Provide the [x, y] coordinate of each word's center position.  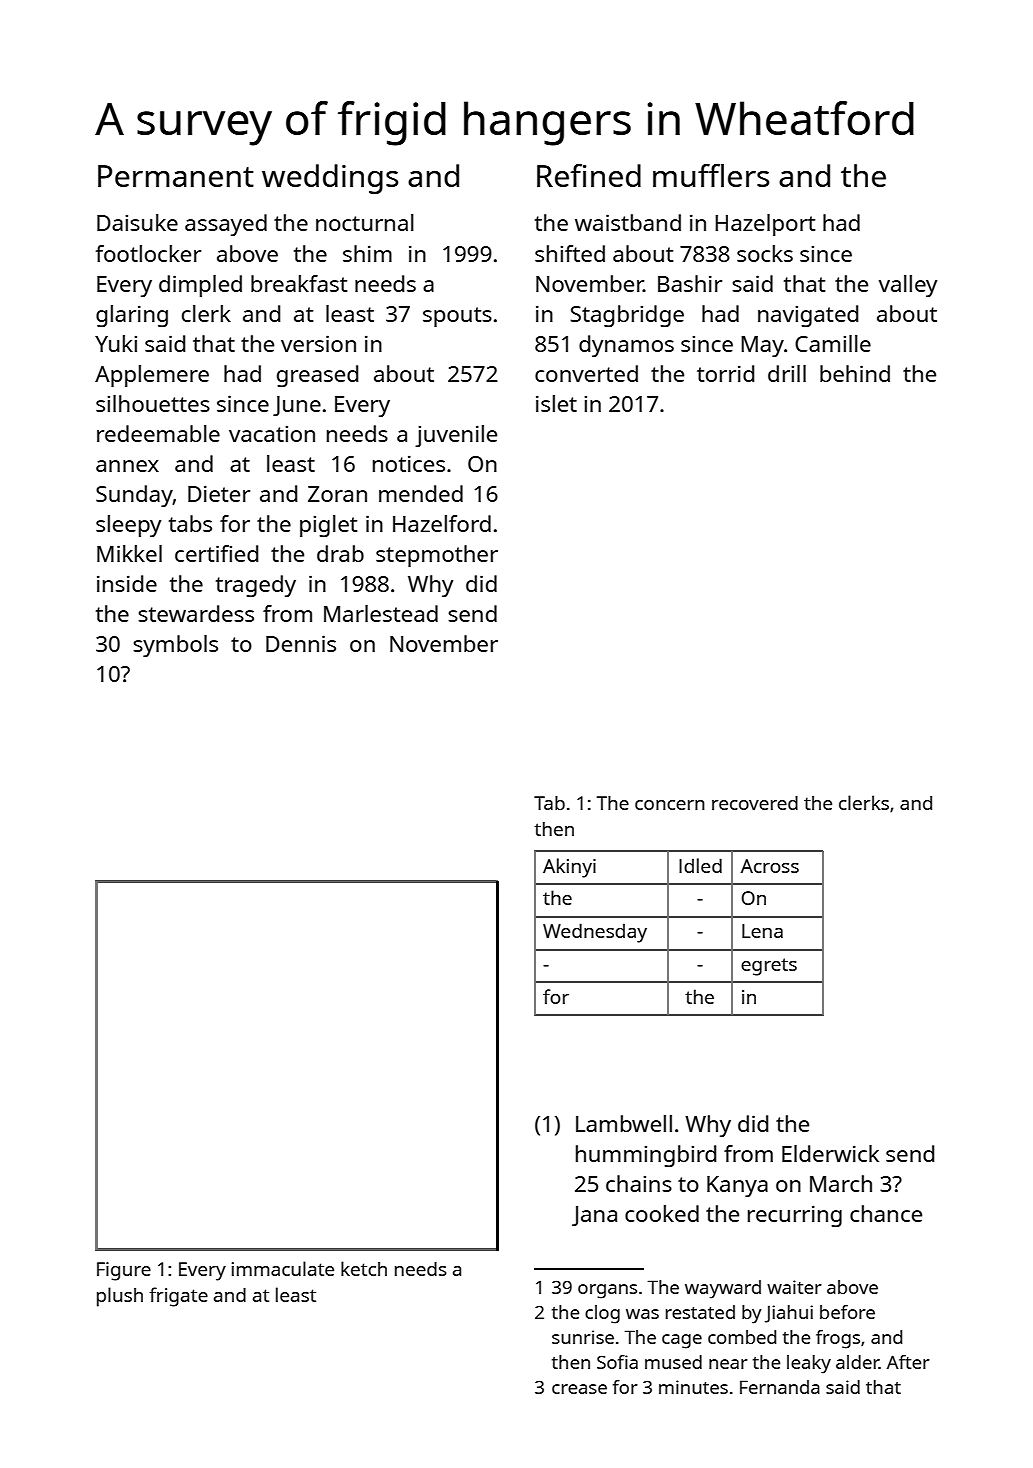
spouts [457, 317]
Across [770, 866]
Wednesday [595, 933]
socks [765, 253]
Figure [124, 1271]
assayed [226, 225]
